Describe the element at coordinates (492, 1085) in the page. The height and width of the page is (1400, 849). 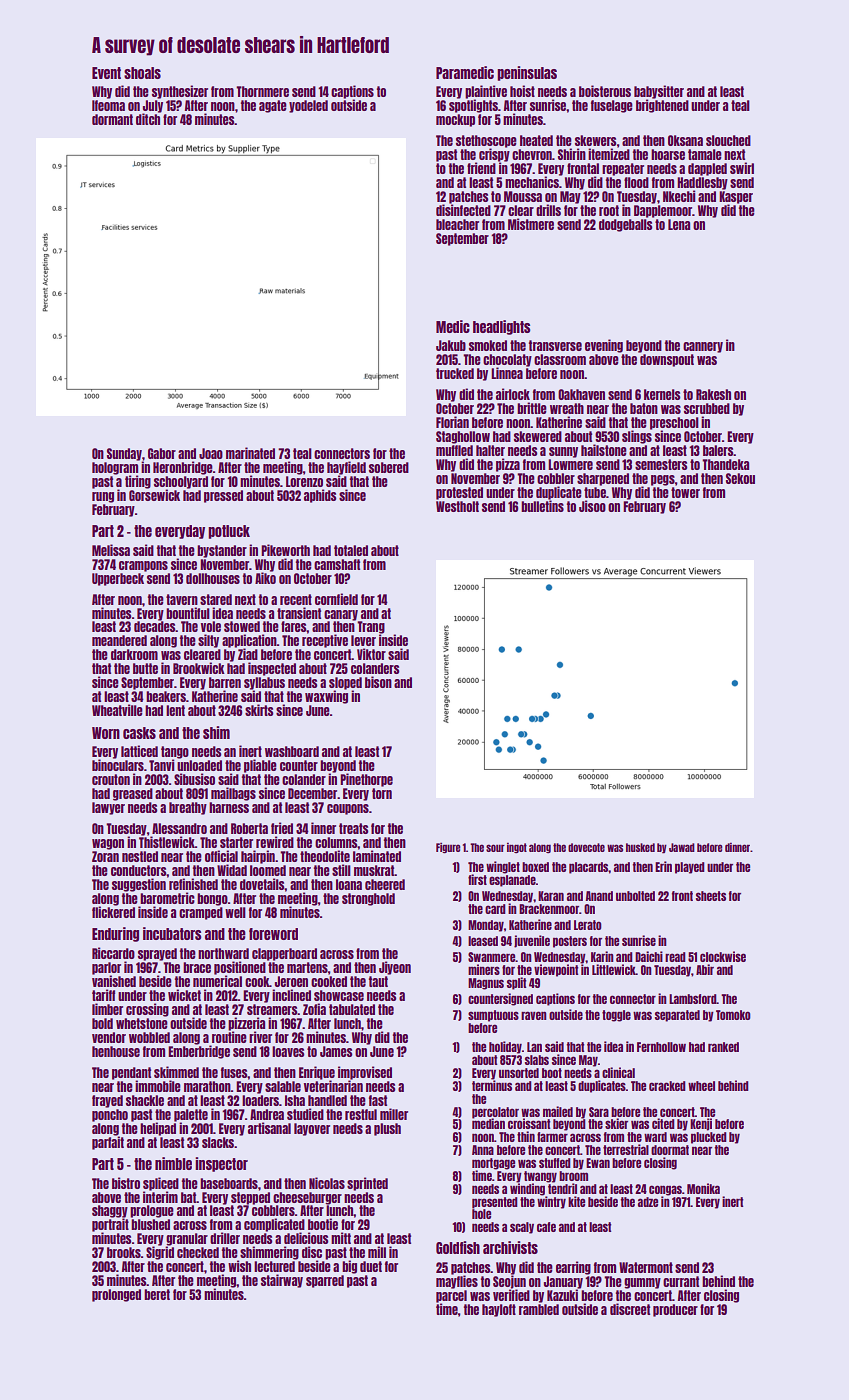
I see `terminus` at that location.
